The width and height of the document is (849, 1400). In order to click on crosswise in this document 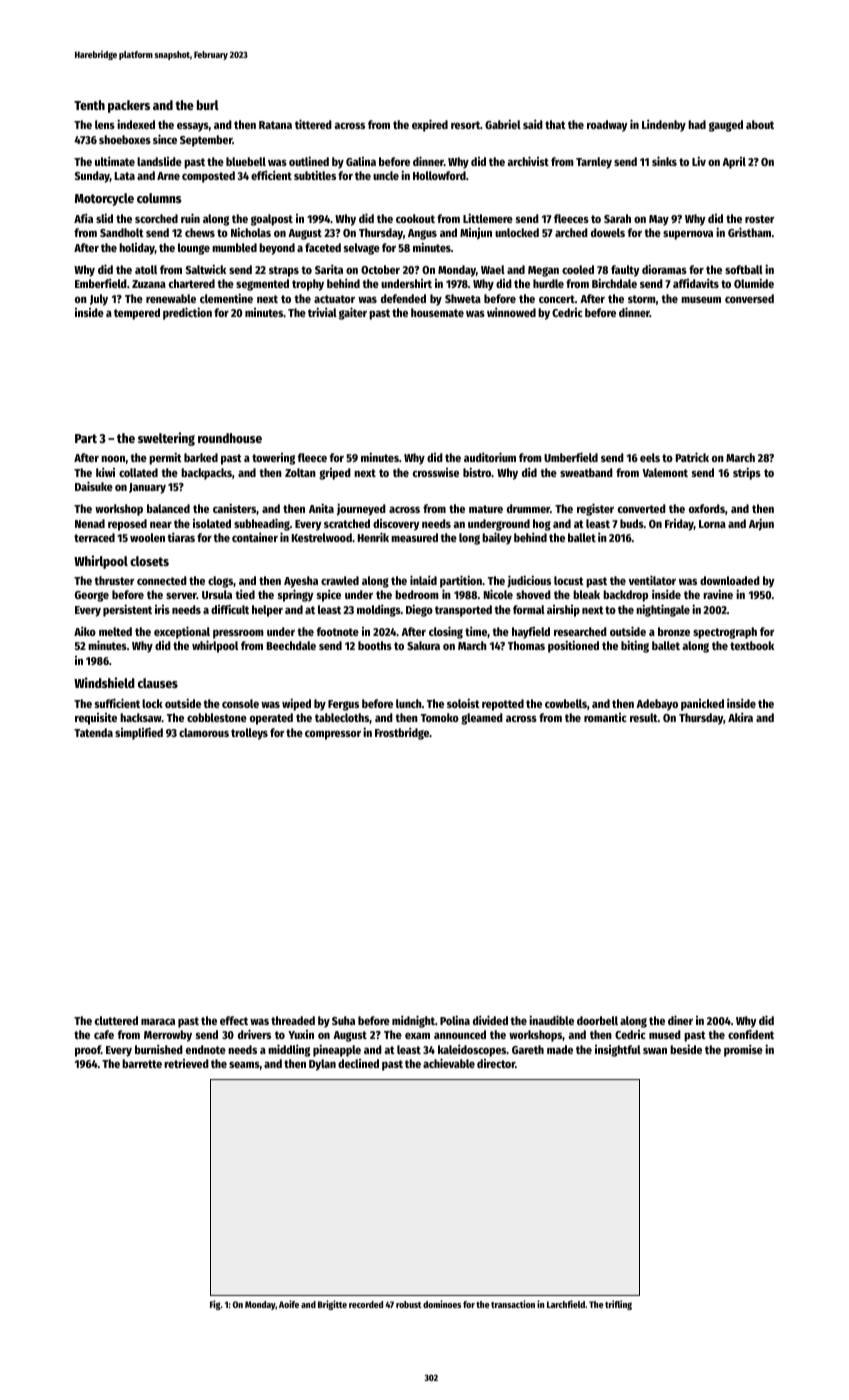, I will do `click(436, 472)`.
